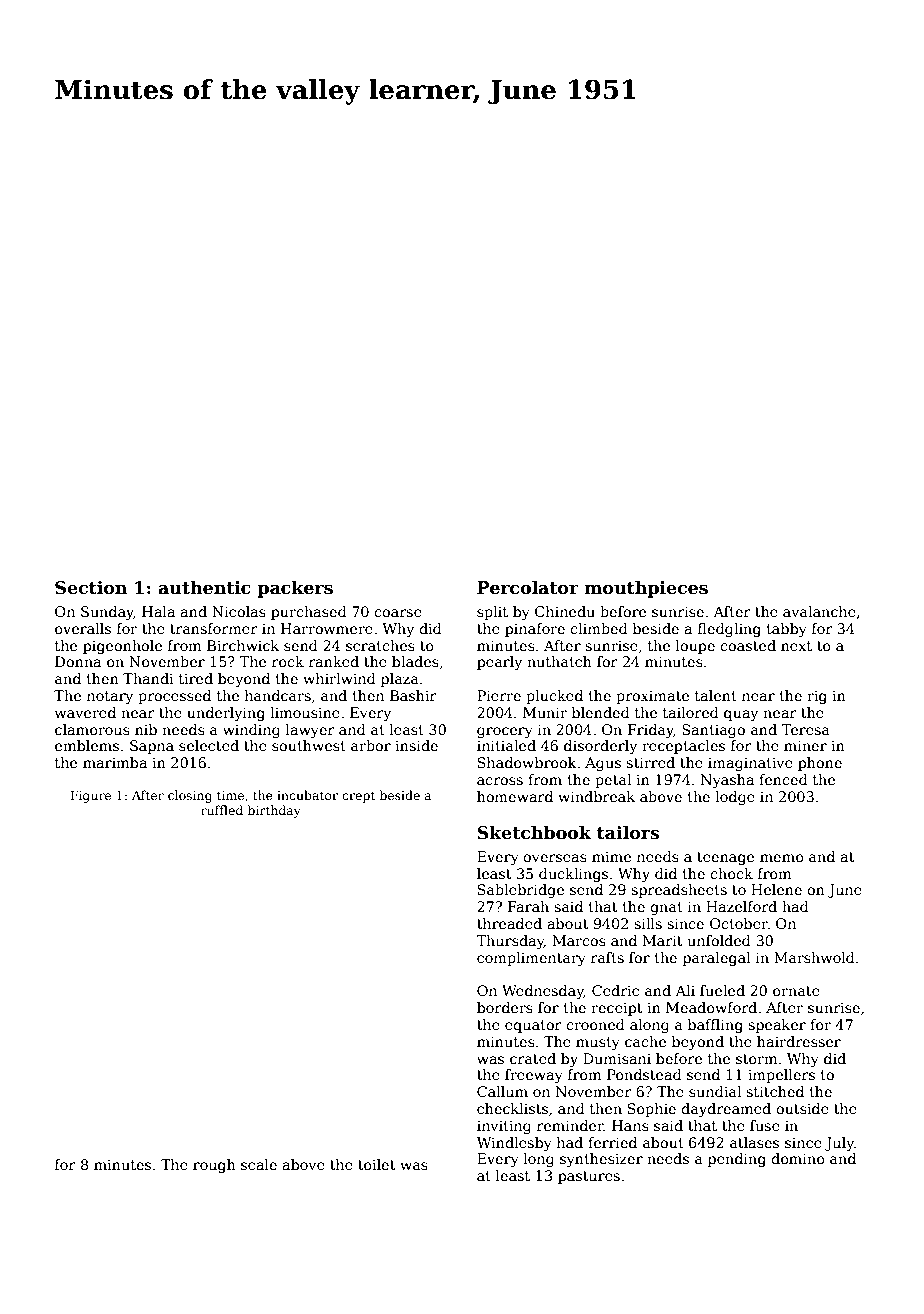  Describe the element at coordinates (510, 942) in the screenshot. I see `Thursday` at that location.
